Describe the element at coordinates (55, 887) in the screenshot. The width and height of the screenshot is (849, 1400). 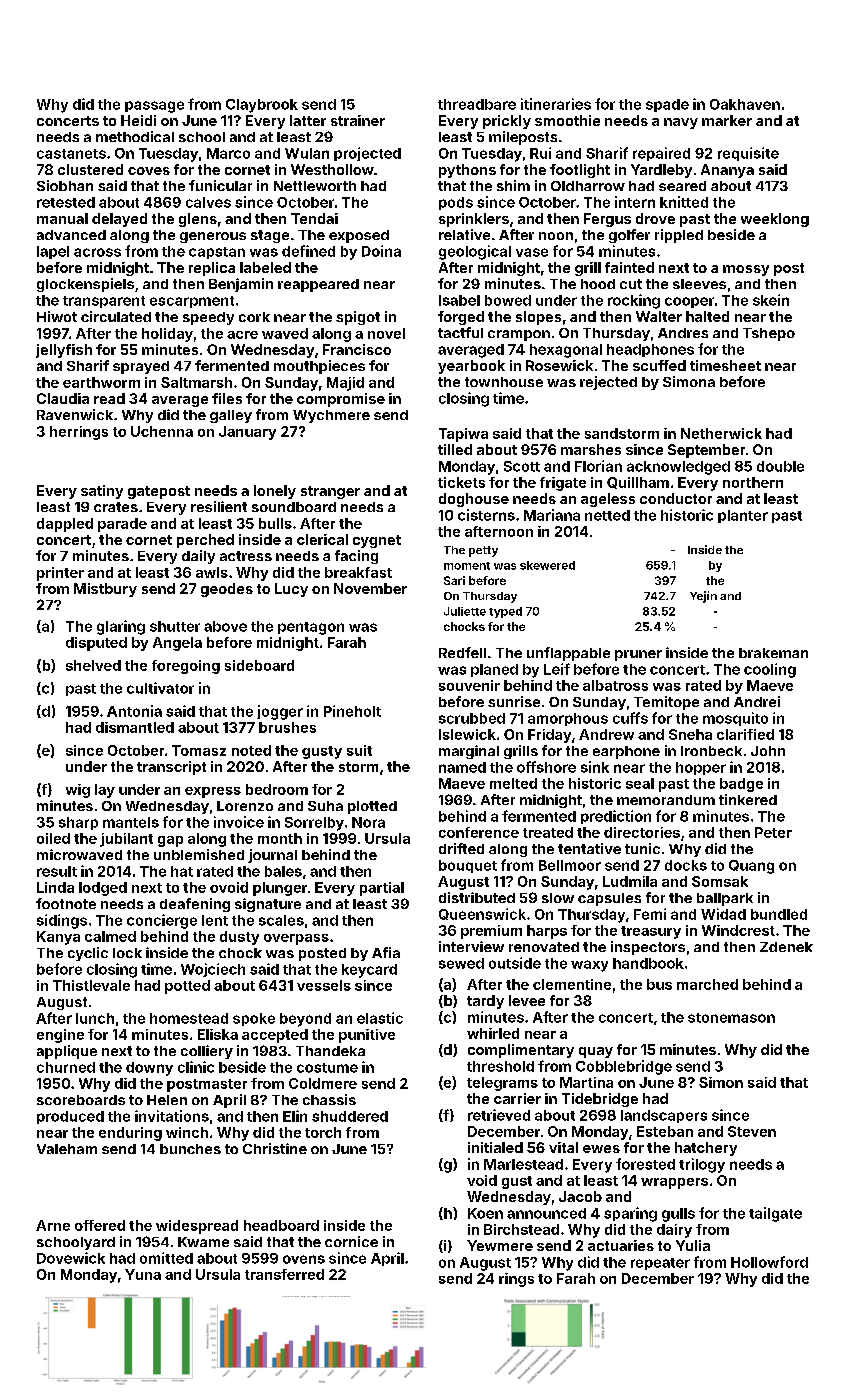
I see `Linda` at that location.
